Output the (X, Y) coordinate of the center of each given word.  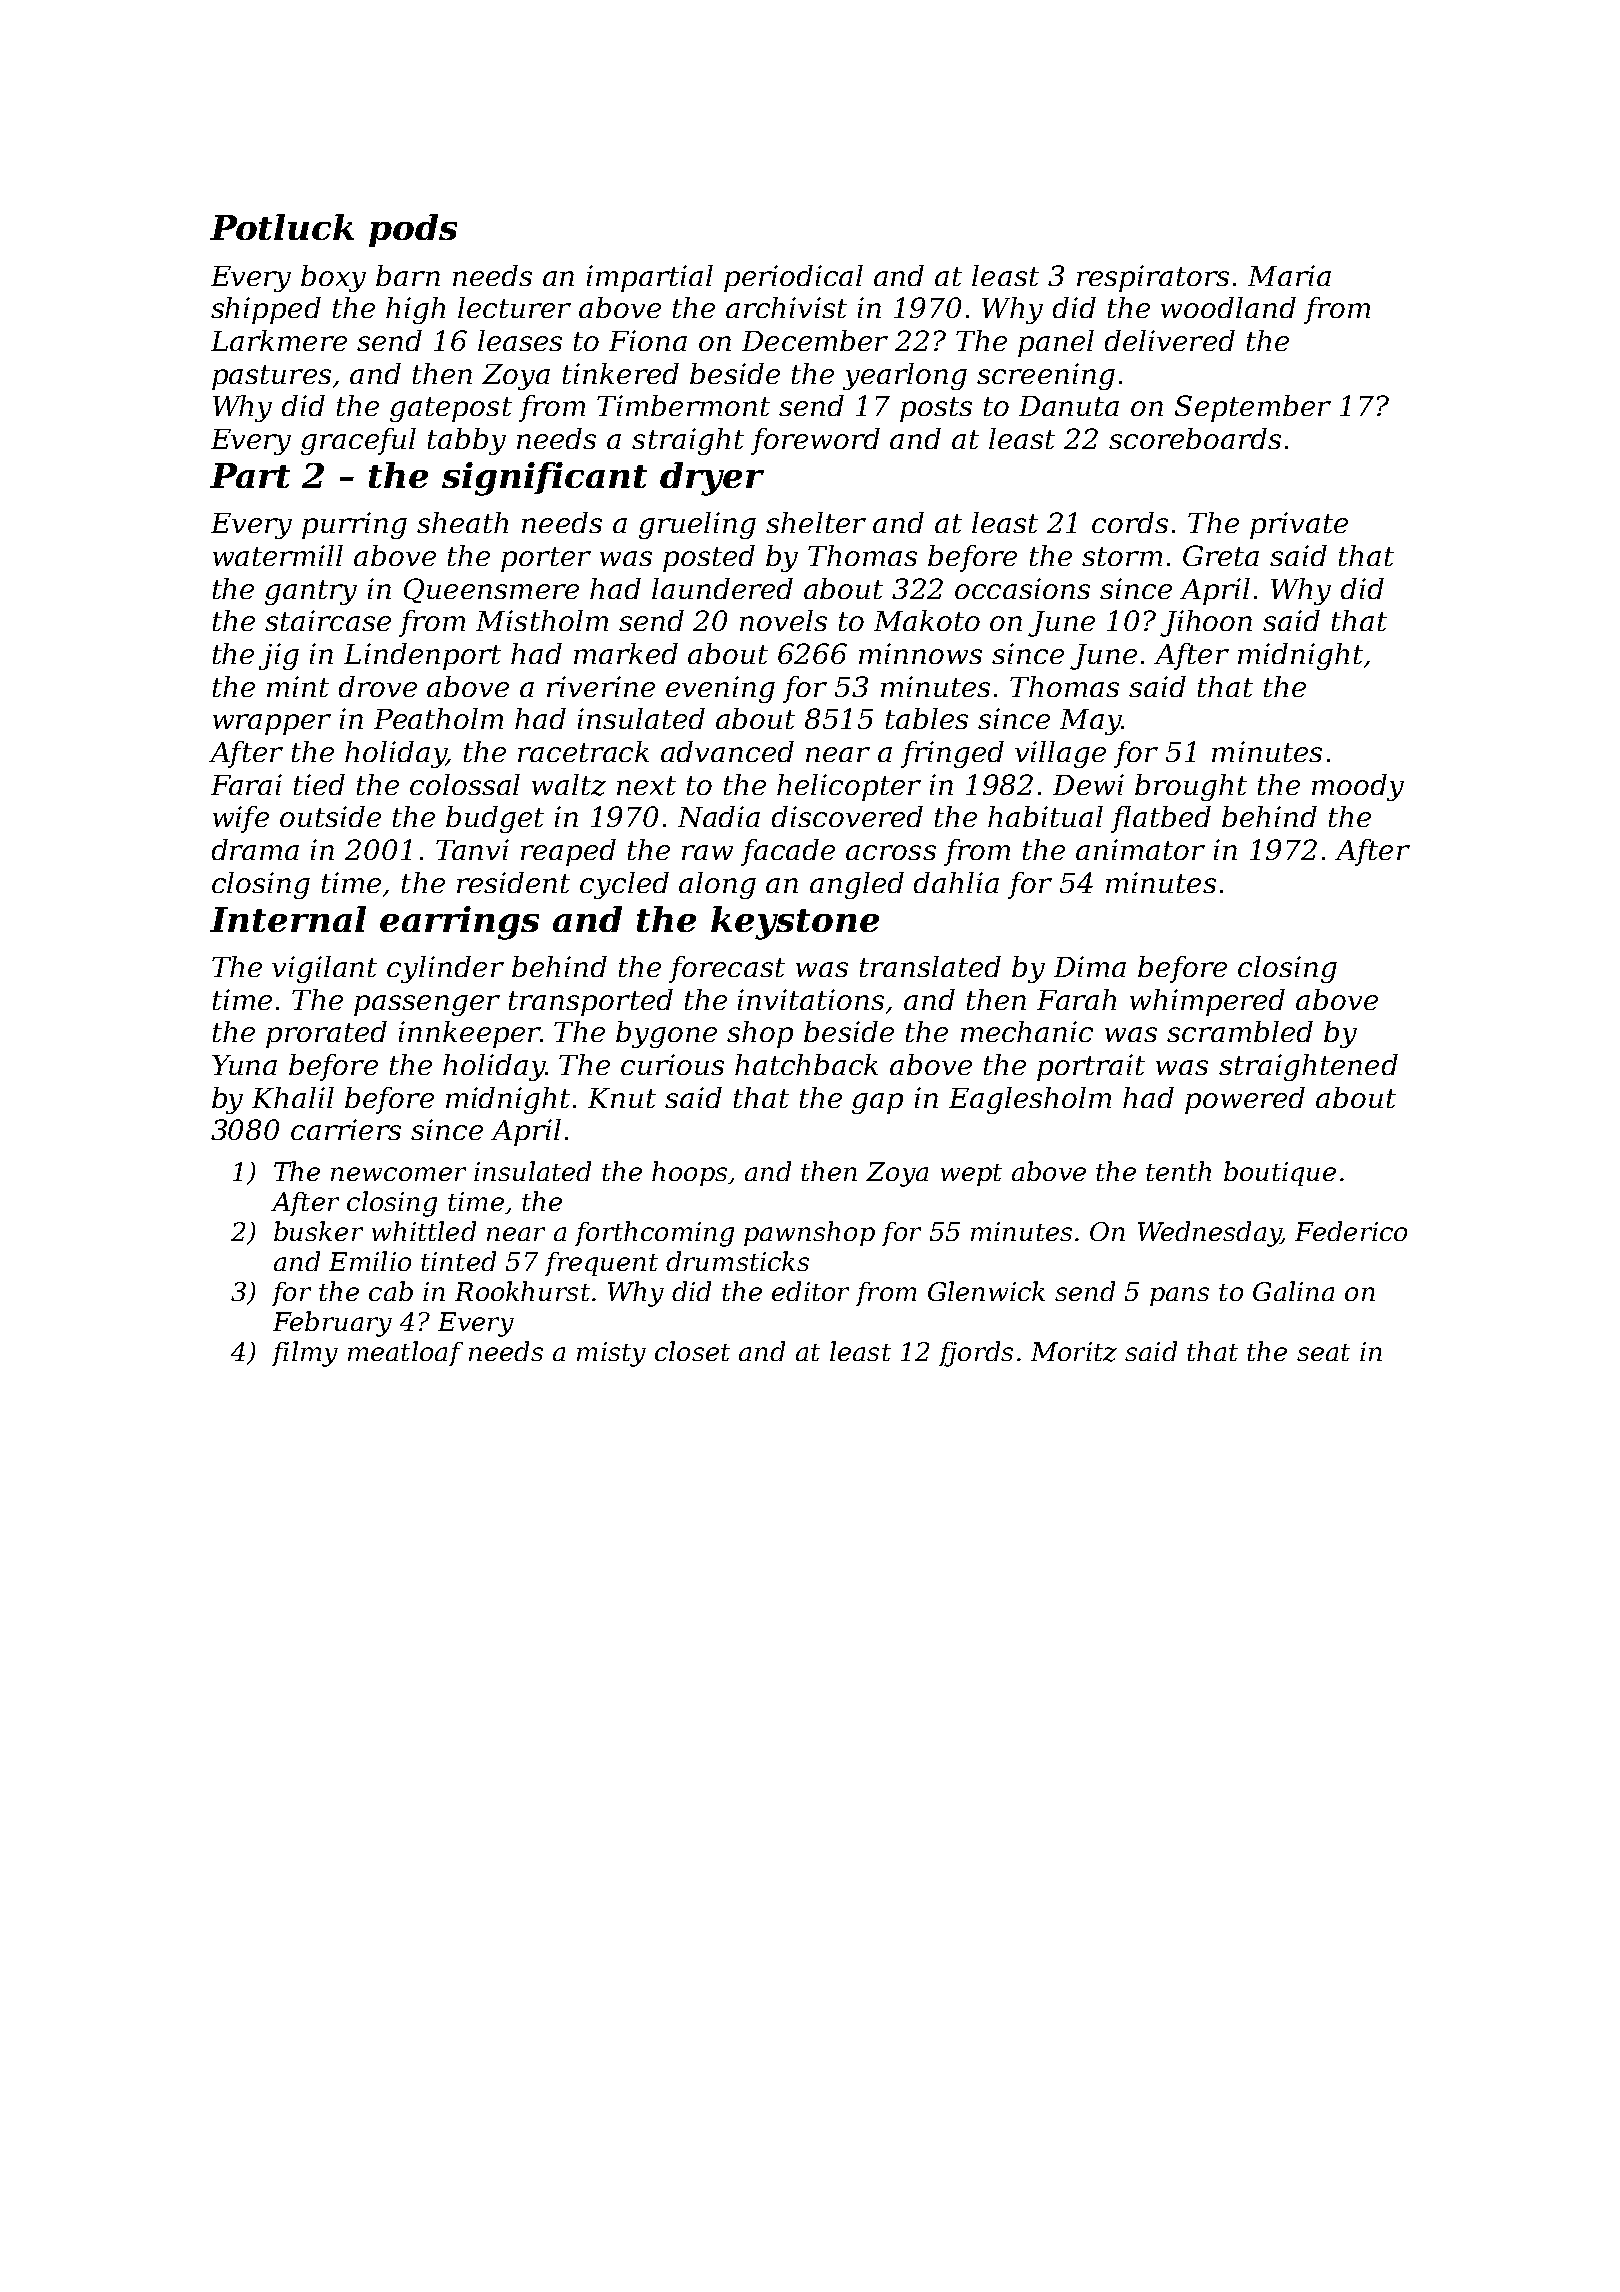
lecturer (514, 307)
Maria (1289, 275)
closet (692, 1351)
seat (1323, 1352)
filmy (305, 1354)
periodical (793, 278)
